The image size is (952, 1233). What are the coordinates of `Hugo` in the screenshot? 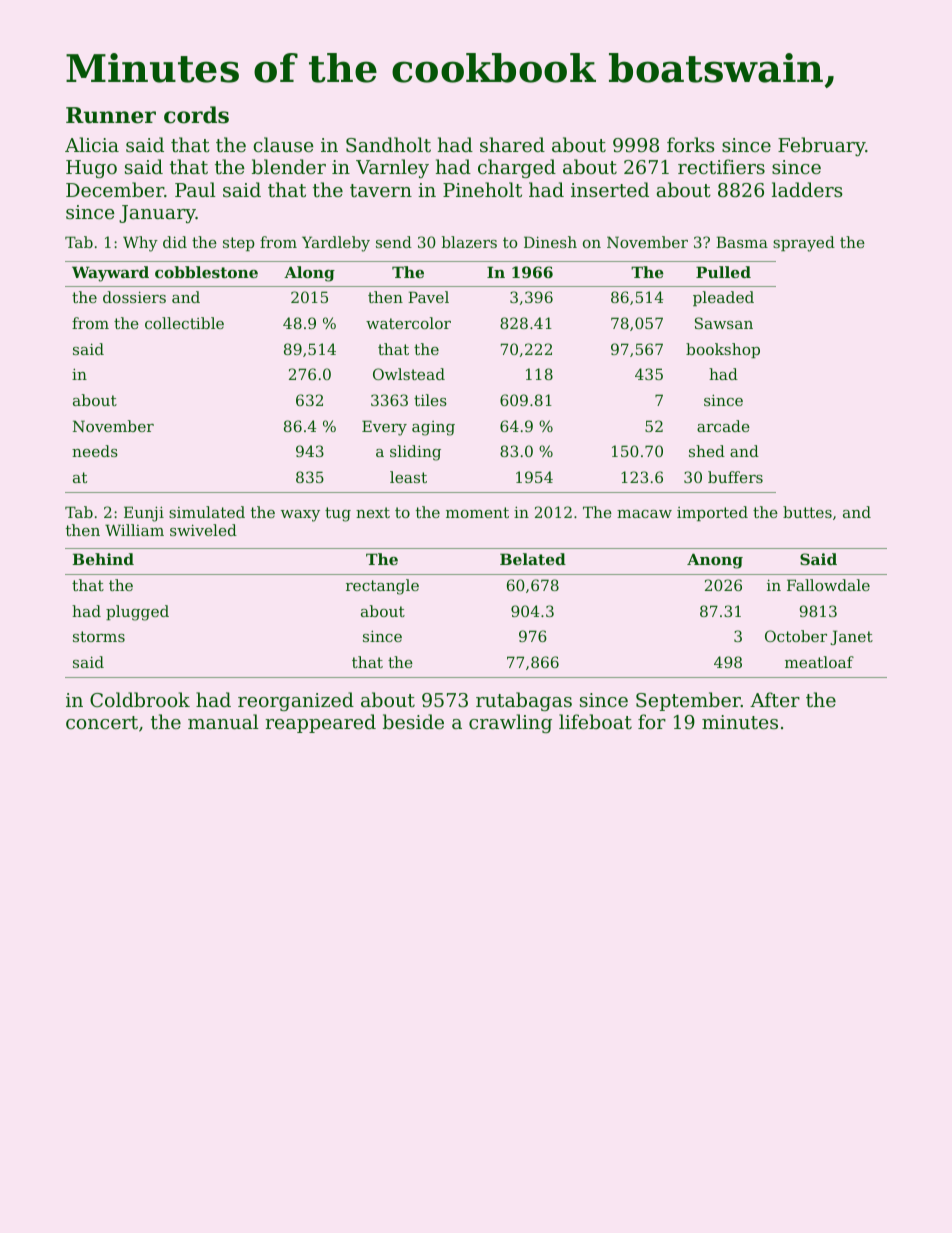 It's located at (91, 169).
